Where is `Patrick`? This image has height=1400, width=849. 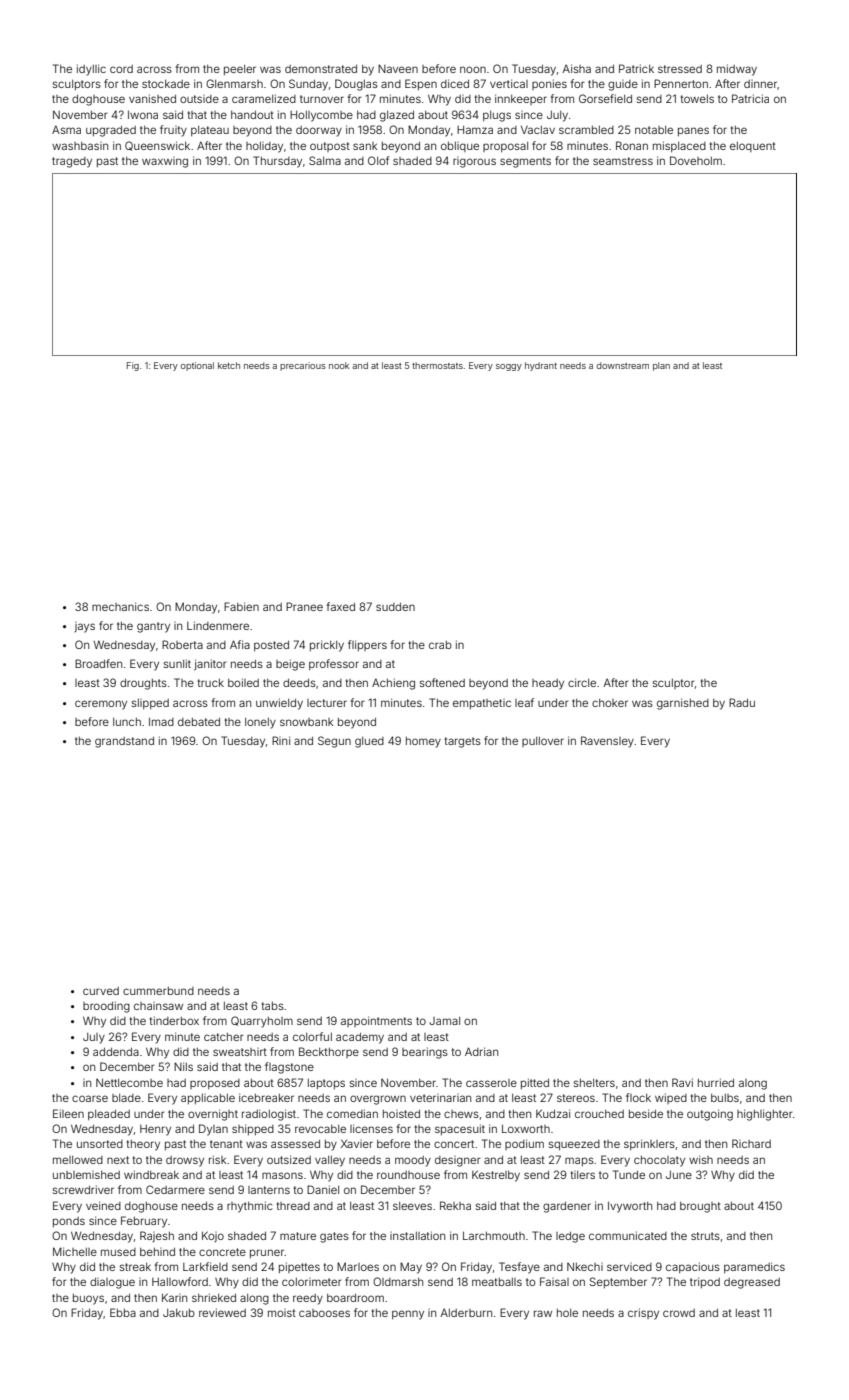 Patrick is located at coordinates (636, 68).
